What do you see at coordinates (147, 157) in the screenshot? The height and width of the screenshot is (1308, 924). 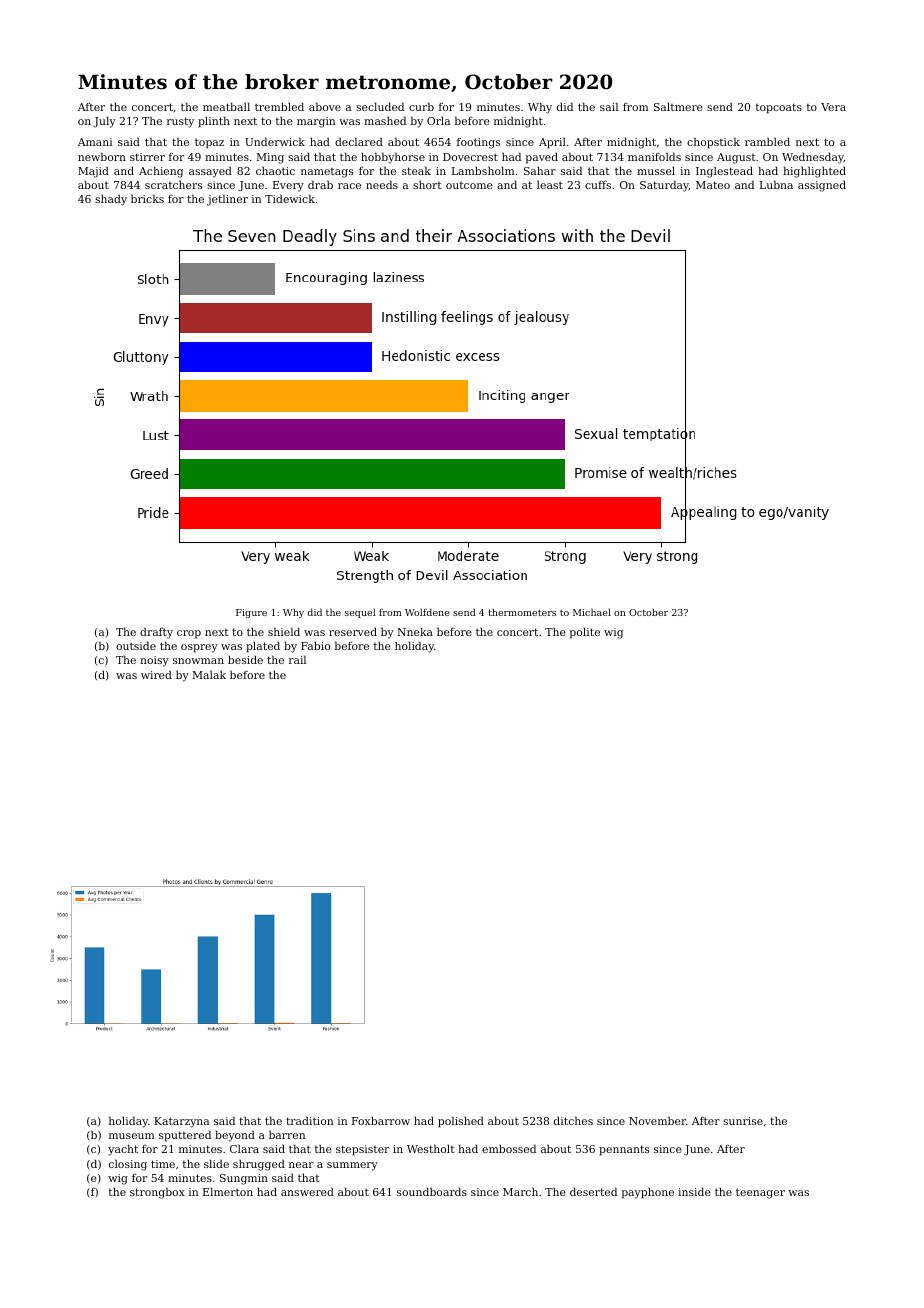 I see `stirrer` at bounding box center [147, 157].
